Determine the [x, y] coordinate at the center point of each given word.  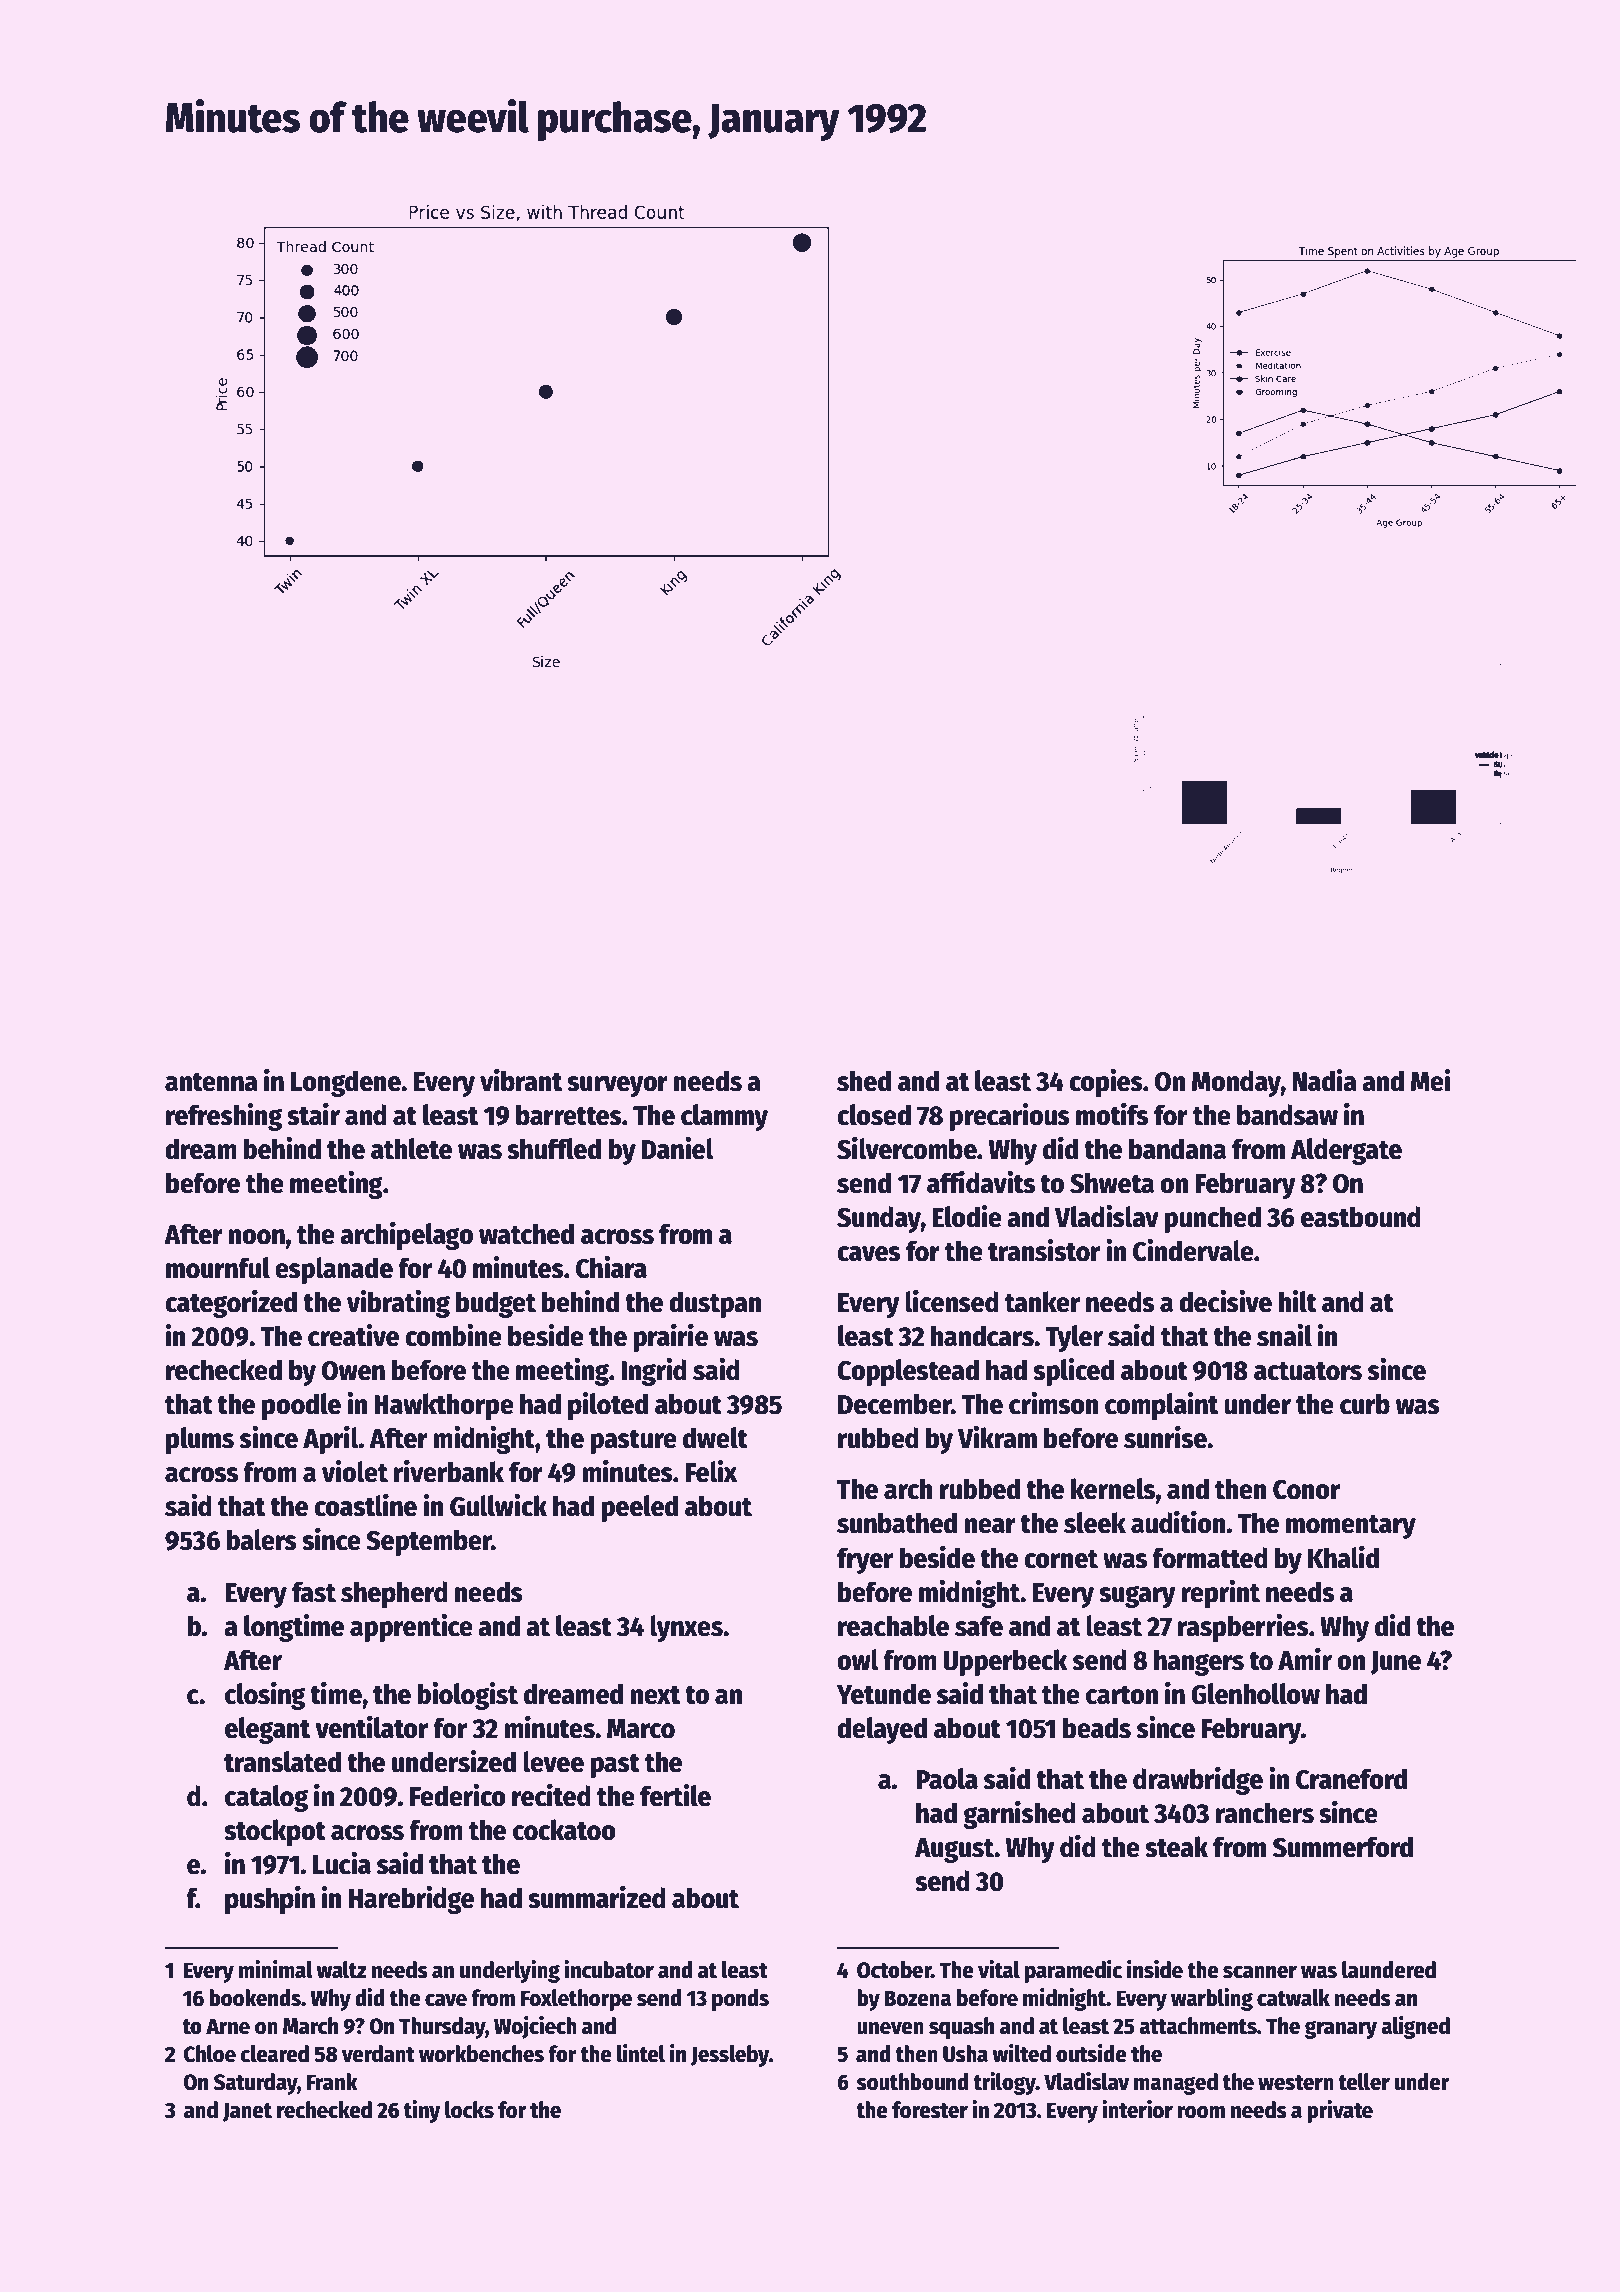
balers [261, 1540]
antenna [211, 1082]
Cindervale [1193, 1250]
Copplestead [908, 1372]
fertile [675, 1795]
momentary [1351, 1527]
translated [282, 1762]
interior [1137, 2109]
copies [1106, 1083]
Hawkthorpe [444, 1406]
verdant [378, 2054]
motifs [1112, 1114]
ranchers [1265, 1813]
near [990, 1526]
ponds [740, 2000]
